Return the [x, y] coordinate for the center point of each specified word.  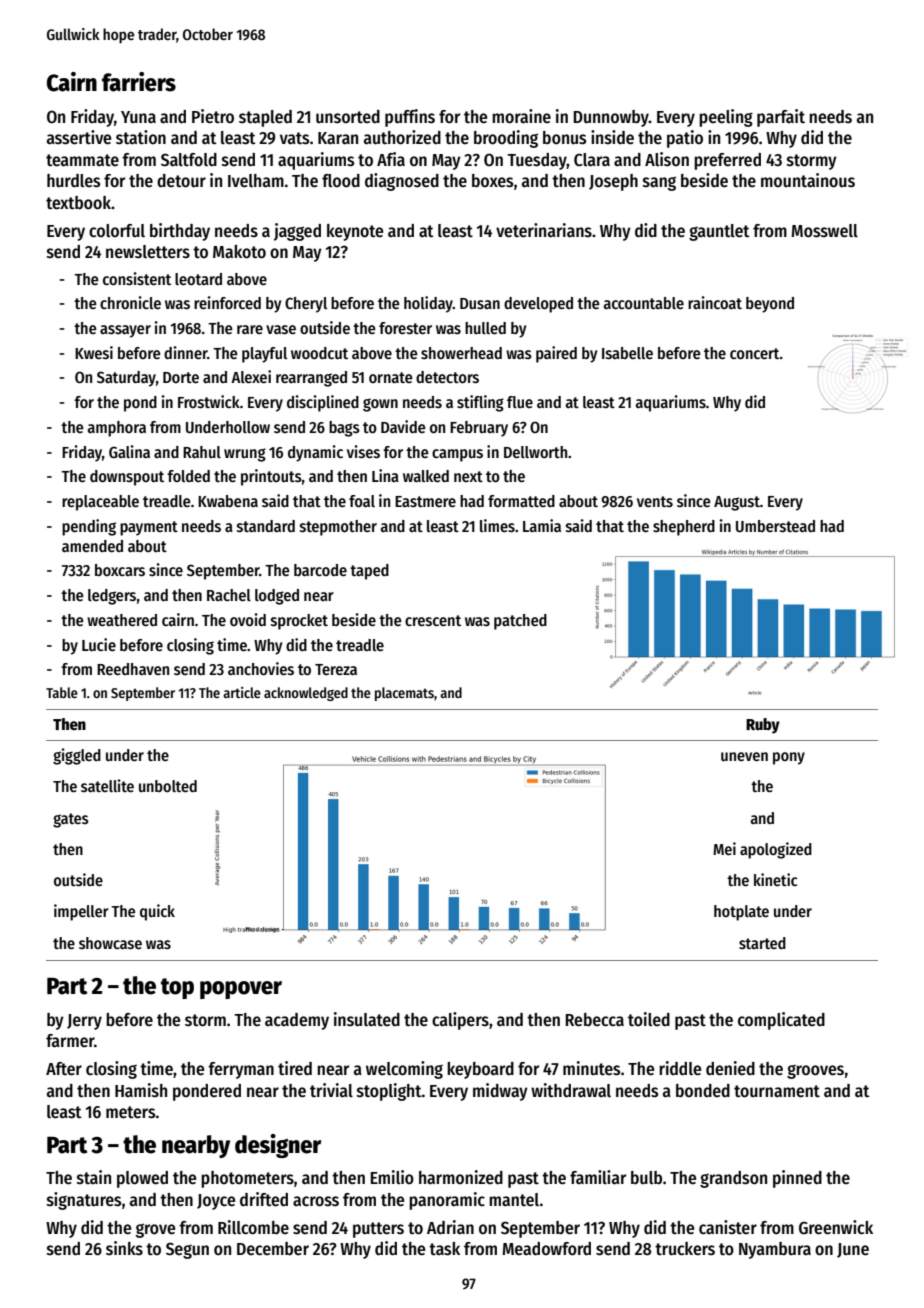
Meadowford [546, 1249]
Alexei [251, 376]
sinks [124, 1248]
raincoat [715, 302]
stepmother [338, 528]
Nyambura [775, 1250]
